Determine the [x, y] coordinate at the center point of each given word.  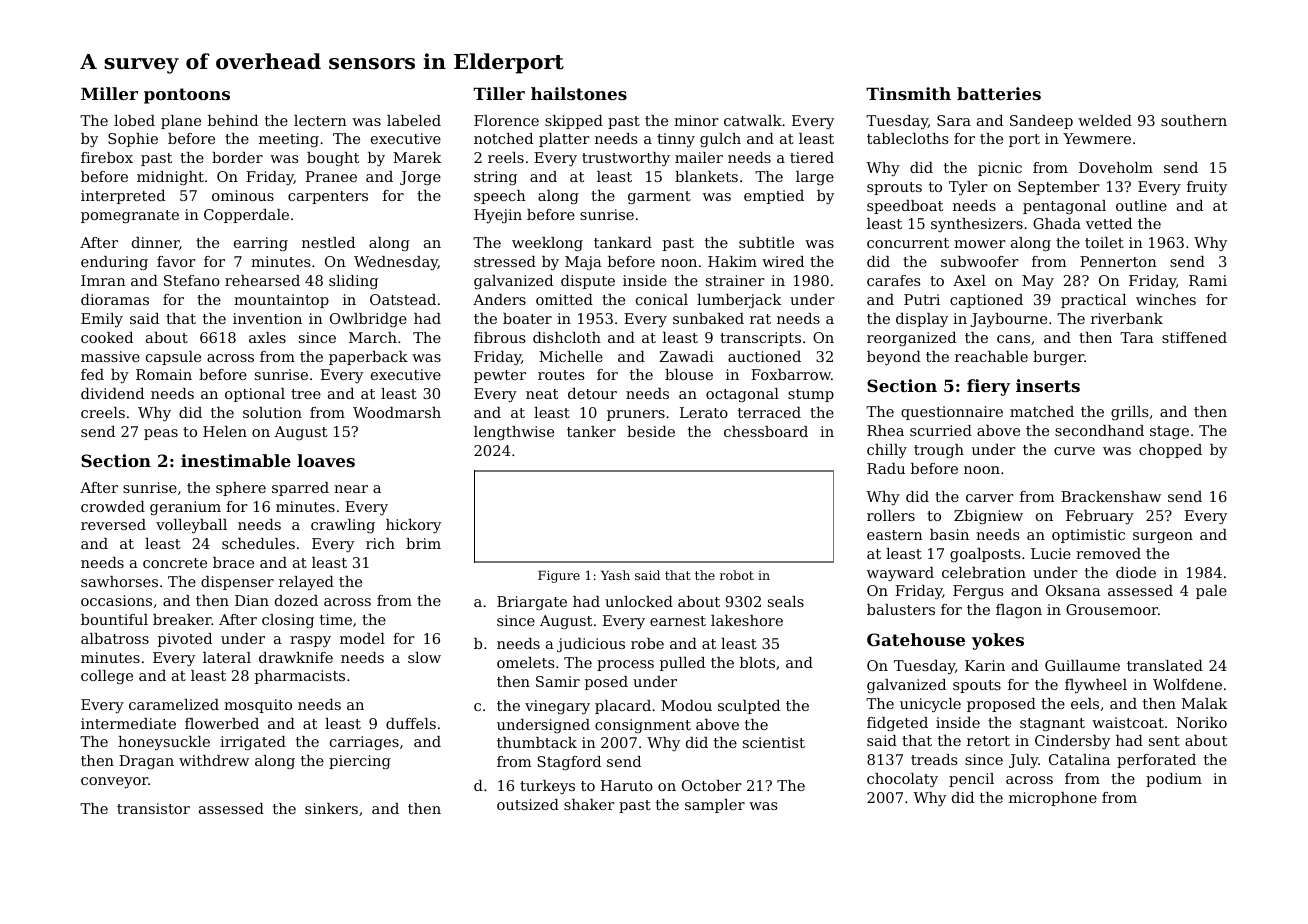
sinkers [331, 808]
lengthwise [514, 433]
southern [1194, 120]
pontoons [187, 96]
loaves [326, 460]
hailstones [579, 93]
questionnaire [952, 413]
